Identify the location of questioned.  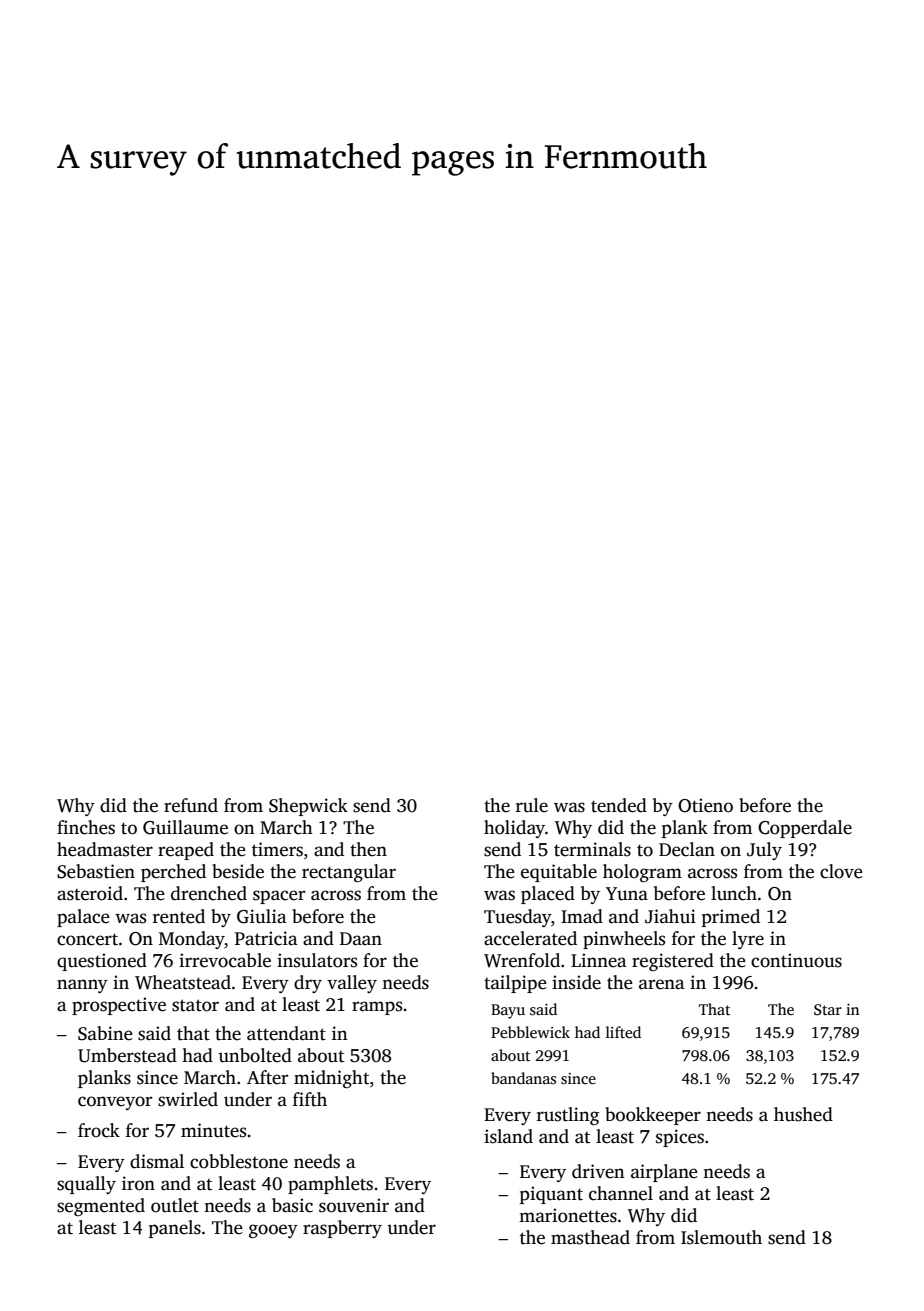
(102, 962).
